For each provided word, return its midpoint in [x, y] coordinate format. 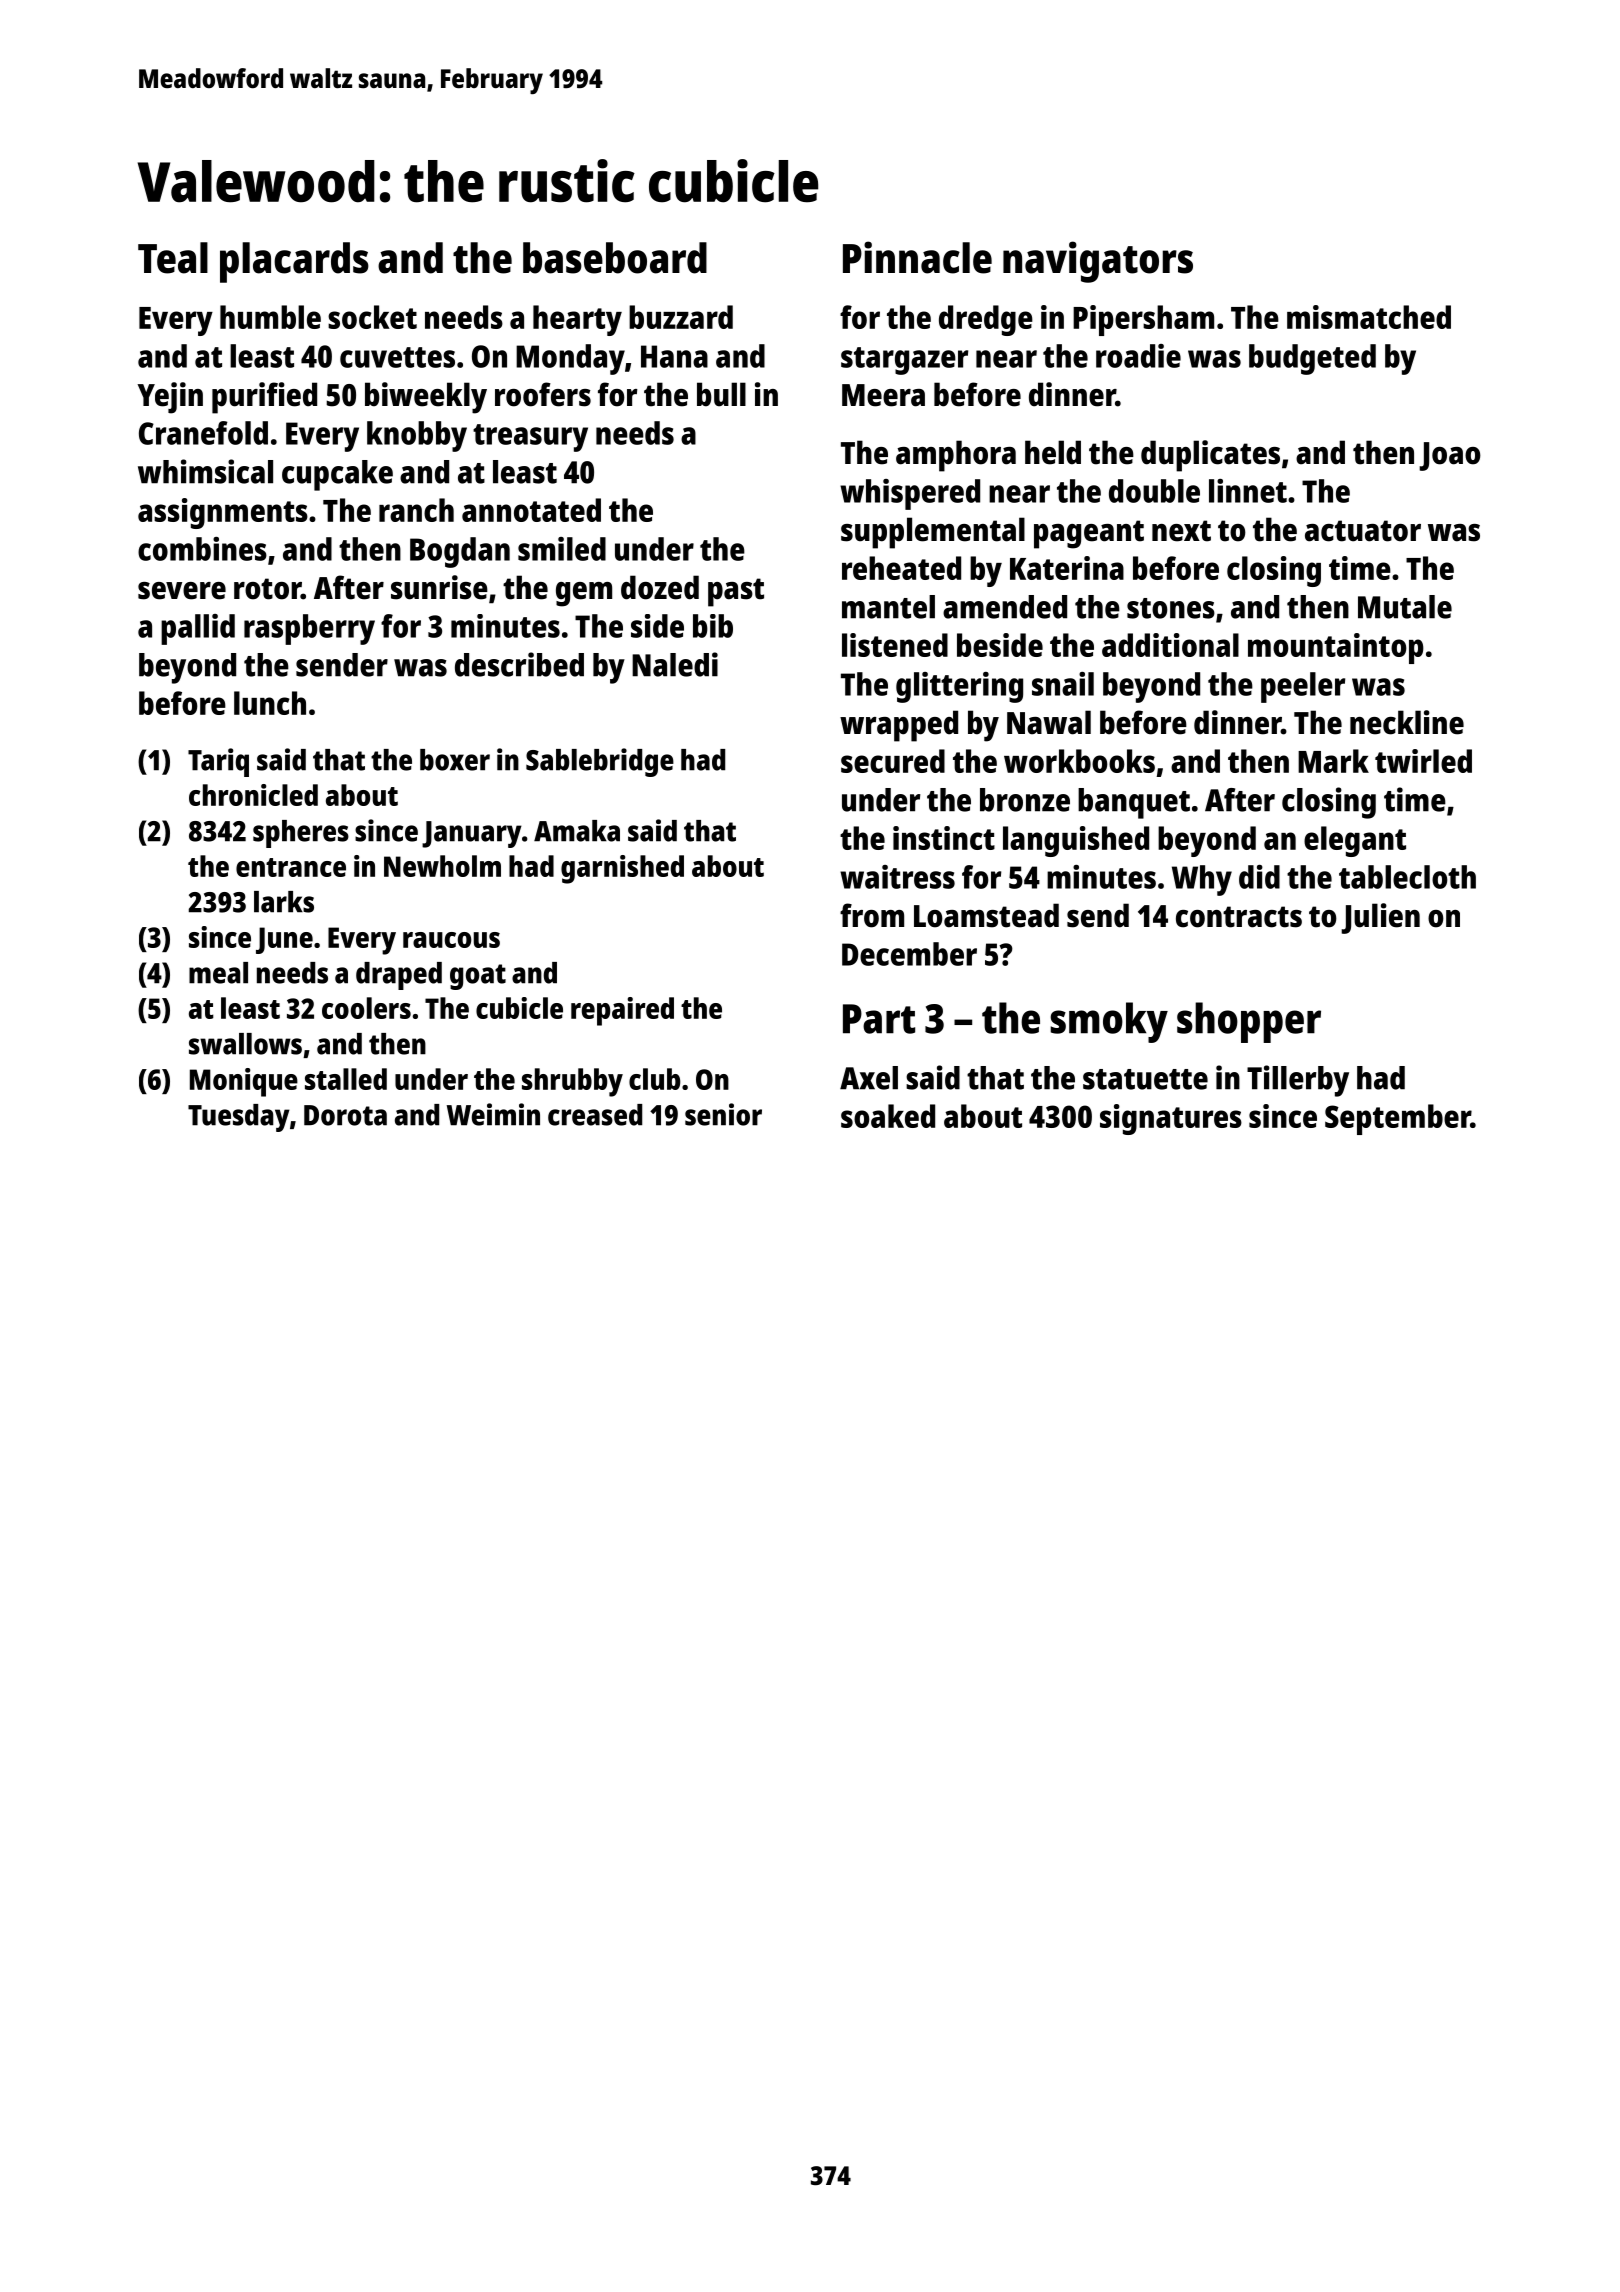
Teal [173, 258]
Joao [1450, 456]
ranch [416, 510]
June [284, 940]
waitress [897, 877]
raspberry [309, 629]
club [654, 1079]
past [736, 592]
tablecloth [1407, 877]
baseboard [615, 258]
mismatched [1369, 317]
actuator [1363, 531]
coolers [366, 1008]
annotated [531, 510]
